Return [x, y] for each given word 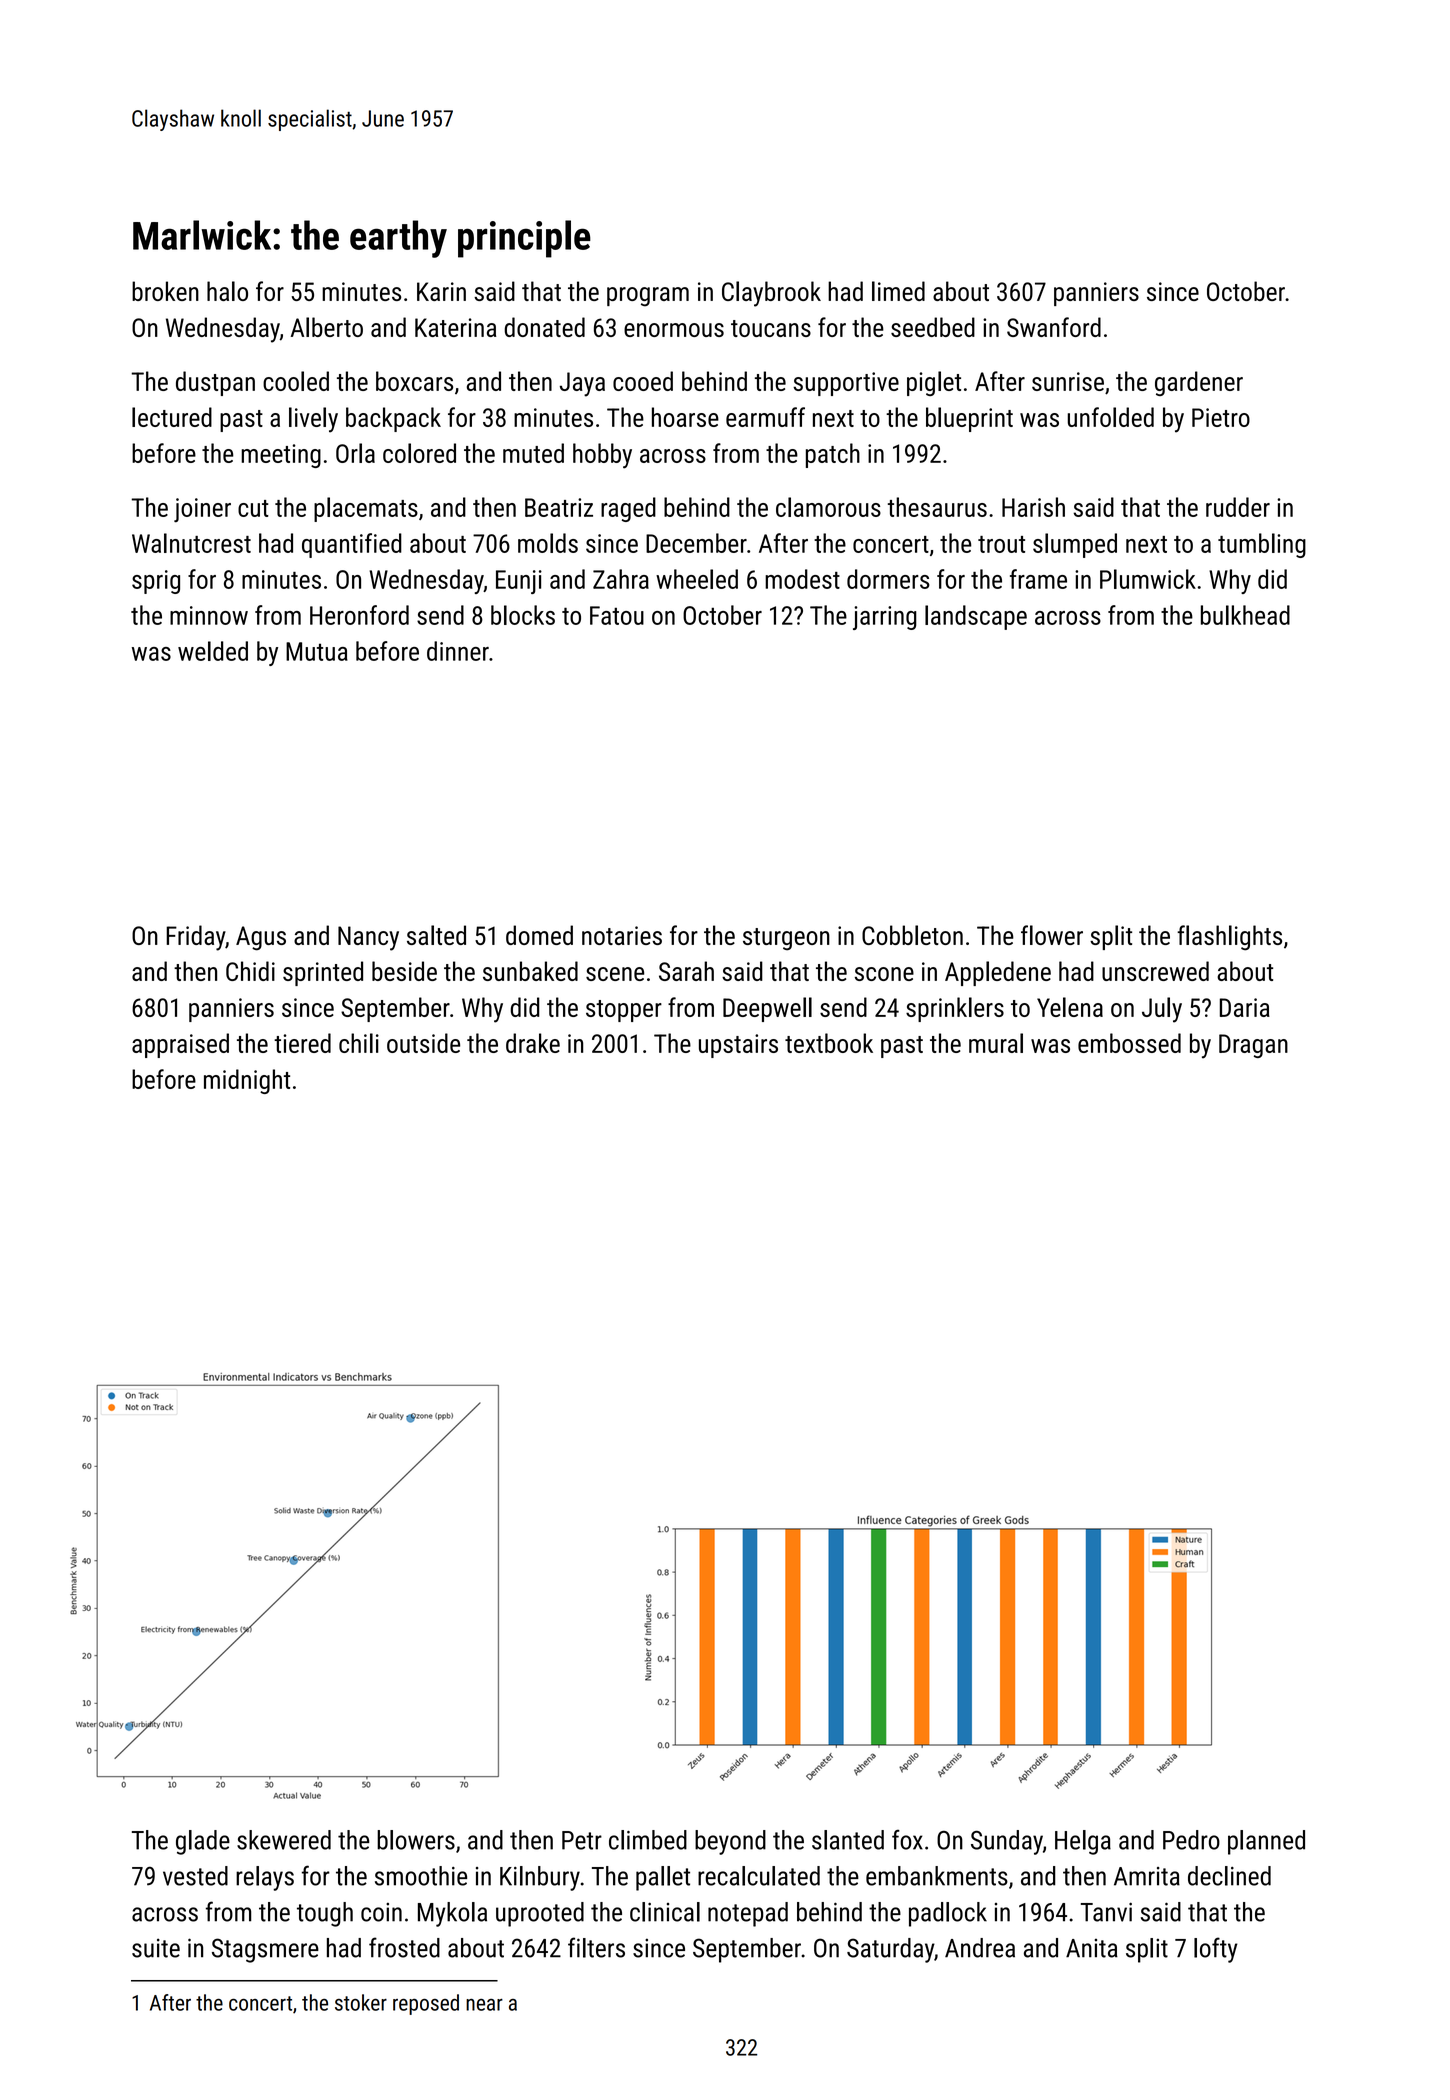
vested [195, 1876]
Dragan [1253, 1046]
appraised [180, 1045]
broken [165, 291]
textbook [829, 1043]
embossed [1129, 1043]
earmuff [765, 417]
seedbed [933, 327]
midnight [247, 1081]
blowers [416, 1840]
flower [1052, 935]
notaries [622, 935]
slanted [848, 1840]
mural [996, 1043]
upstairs [738, 1046]
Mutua [317, 651]
